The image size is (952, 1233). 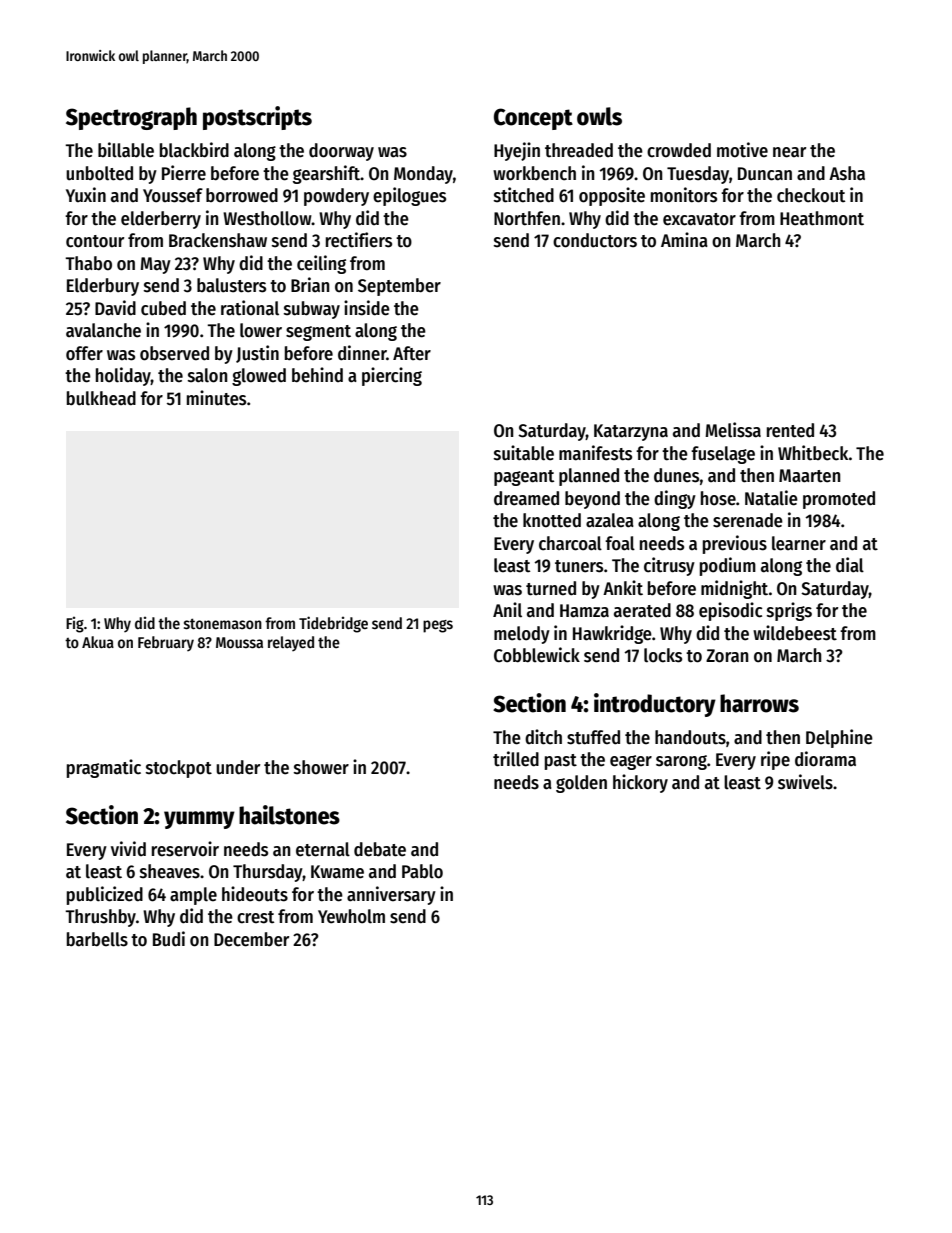 What do you see at coordinates (392, 376) in the image?
I see `piercing` at bounding box center [392, 376].
